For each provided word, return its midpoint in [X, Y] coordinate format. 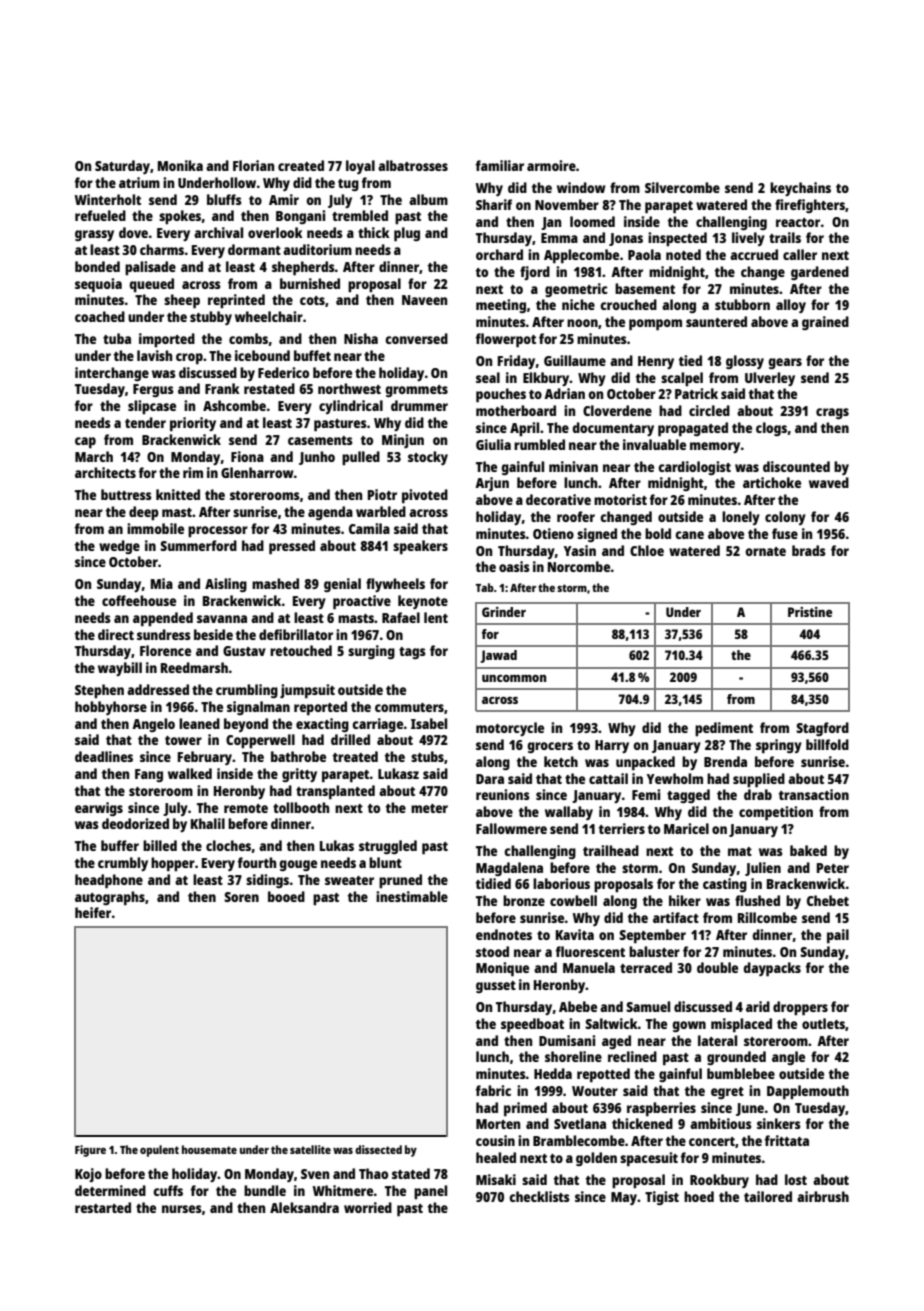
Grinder [504, 612]
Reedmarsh [194, 667]
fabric [493, 1090]
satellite [310, 1149]
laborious [561, 883]
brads [809, 550]
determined [110, 1190]
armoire [551, 165]
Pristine [810, 612]
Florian [253, 165]
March [94, 456]
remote [246, 808]
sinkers [779, 1123]
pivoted [425, 496]
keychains [800, 189]
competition [776, 813]
